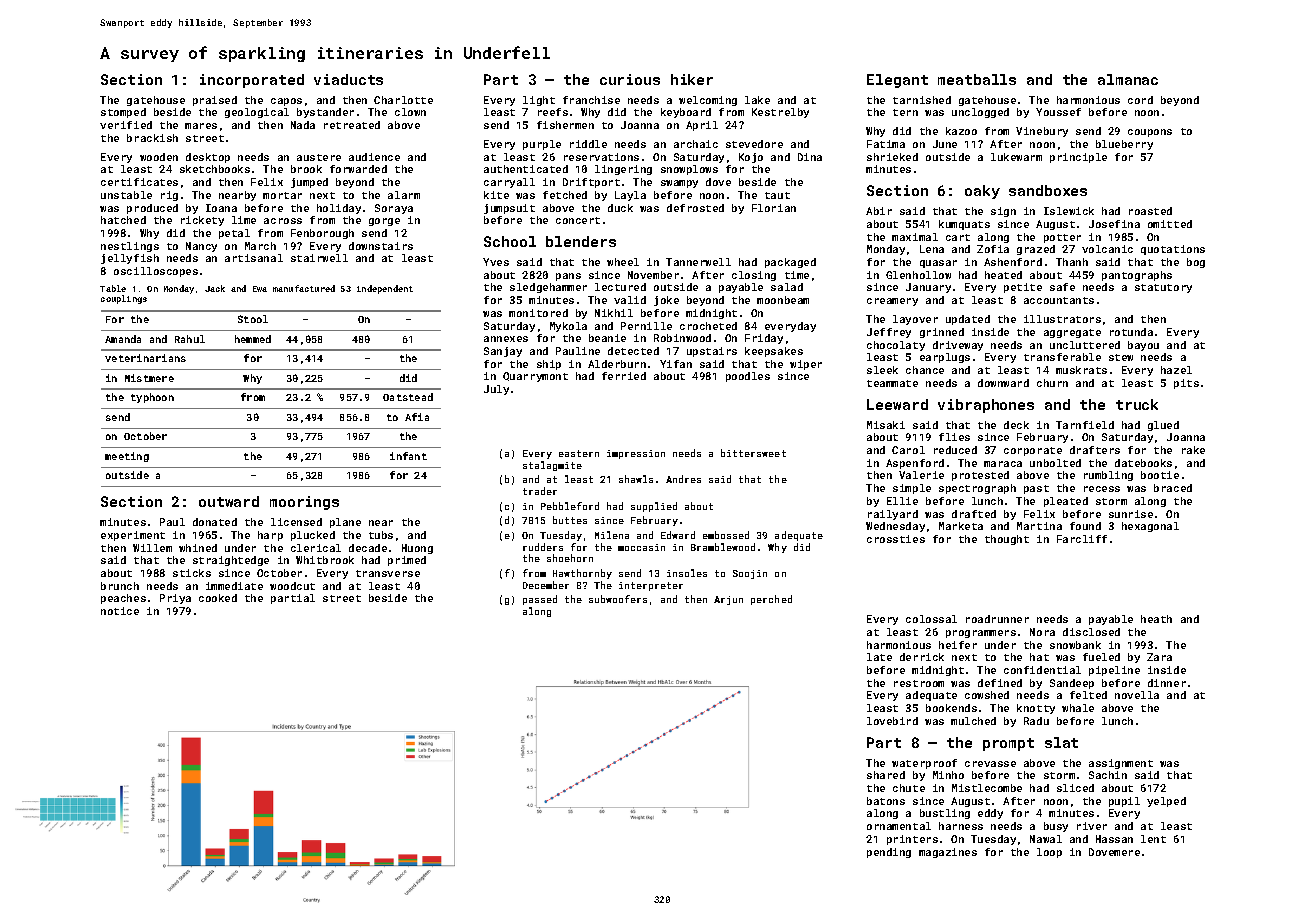  Describe the element at coordinates (175, 599) in the screenshot. I see `Priya` at that location.
